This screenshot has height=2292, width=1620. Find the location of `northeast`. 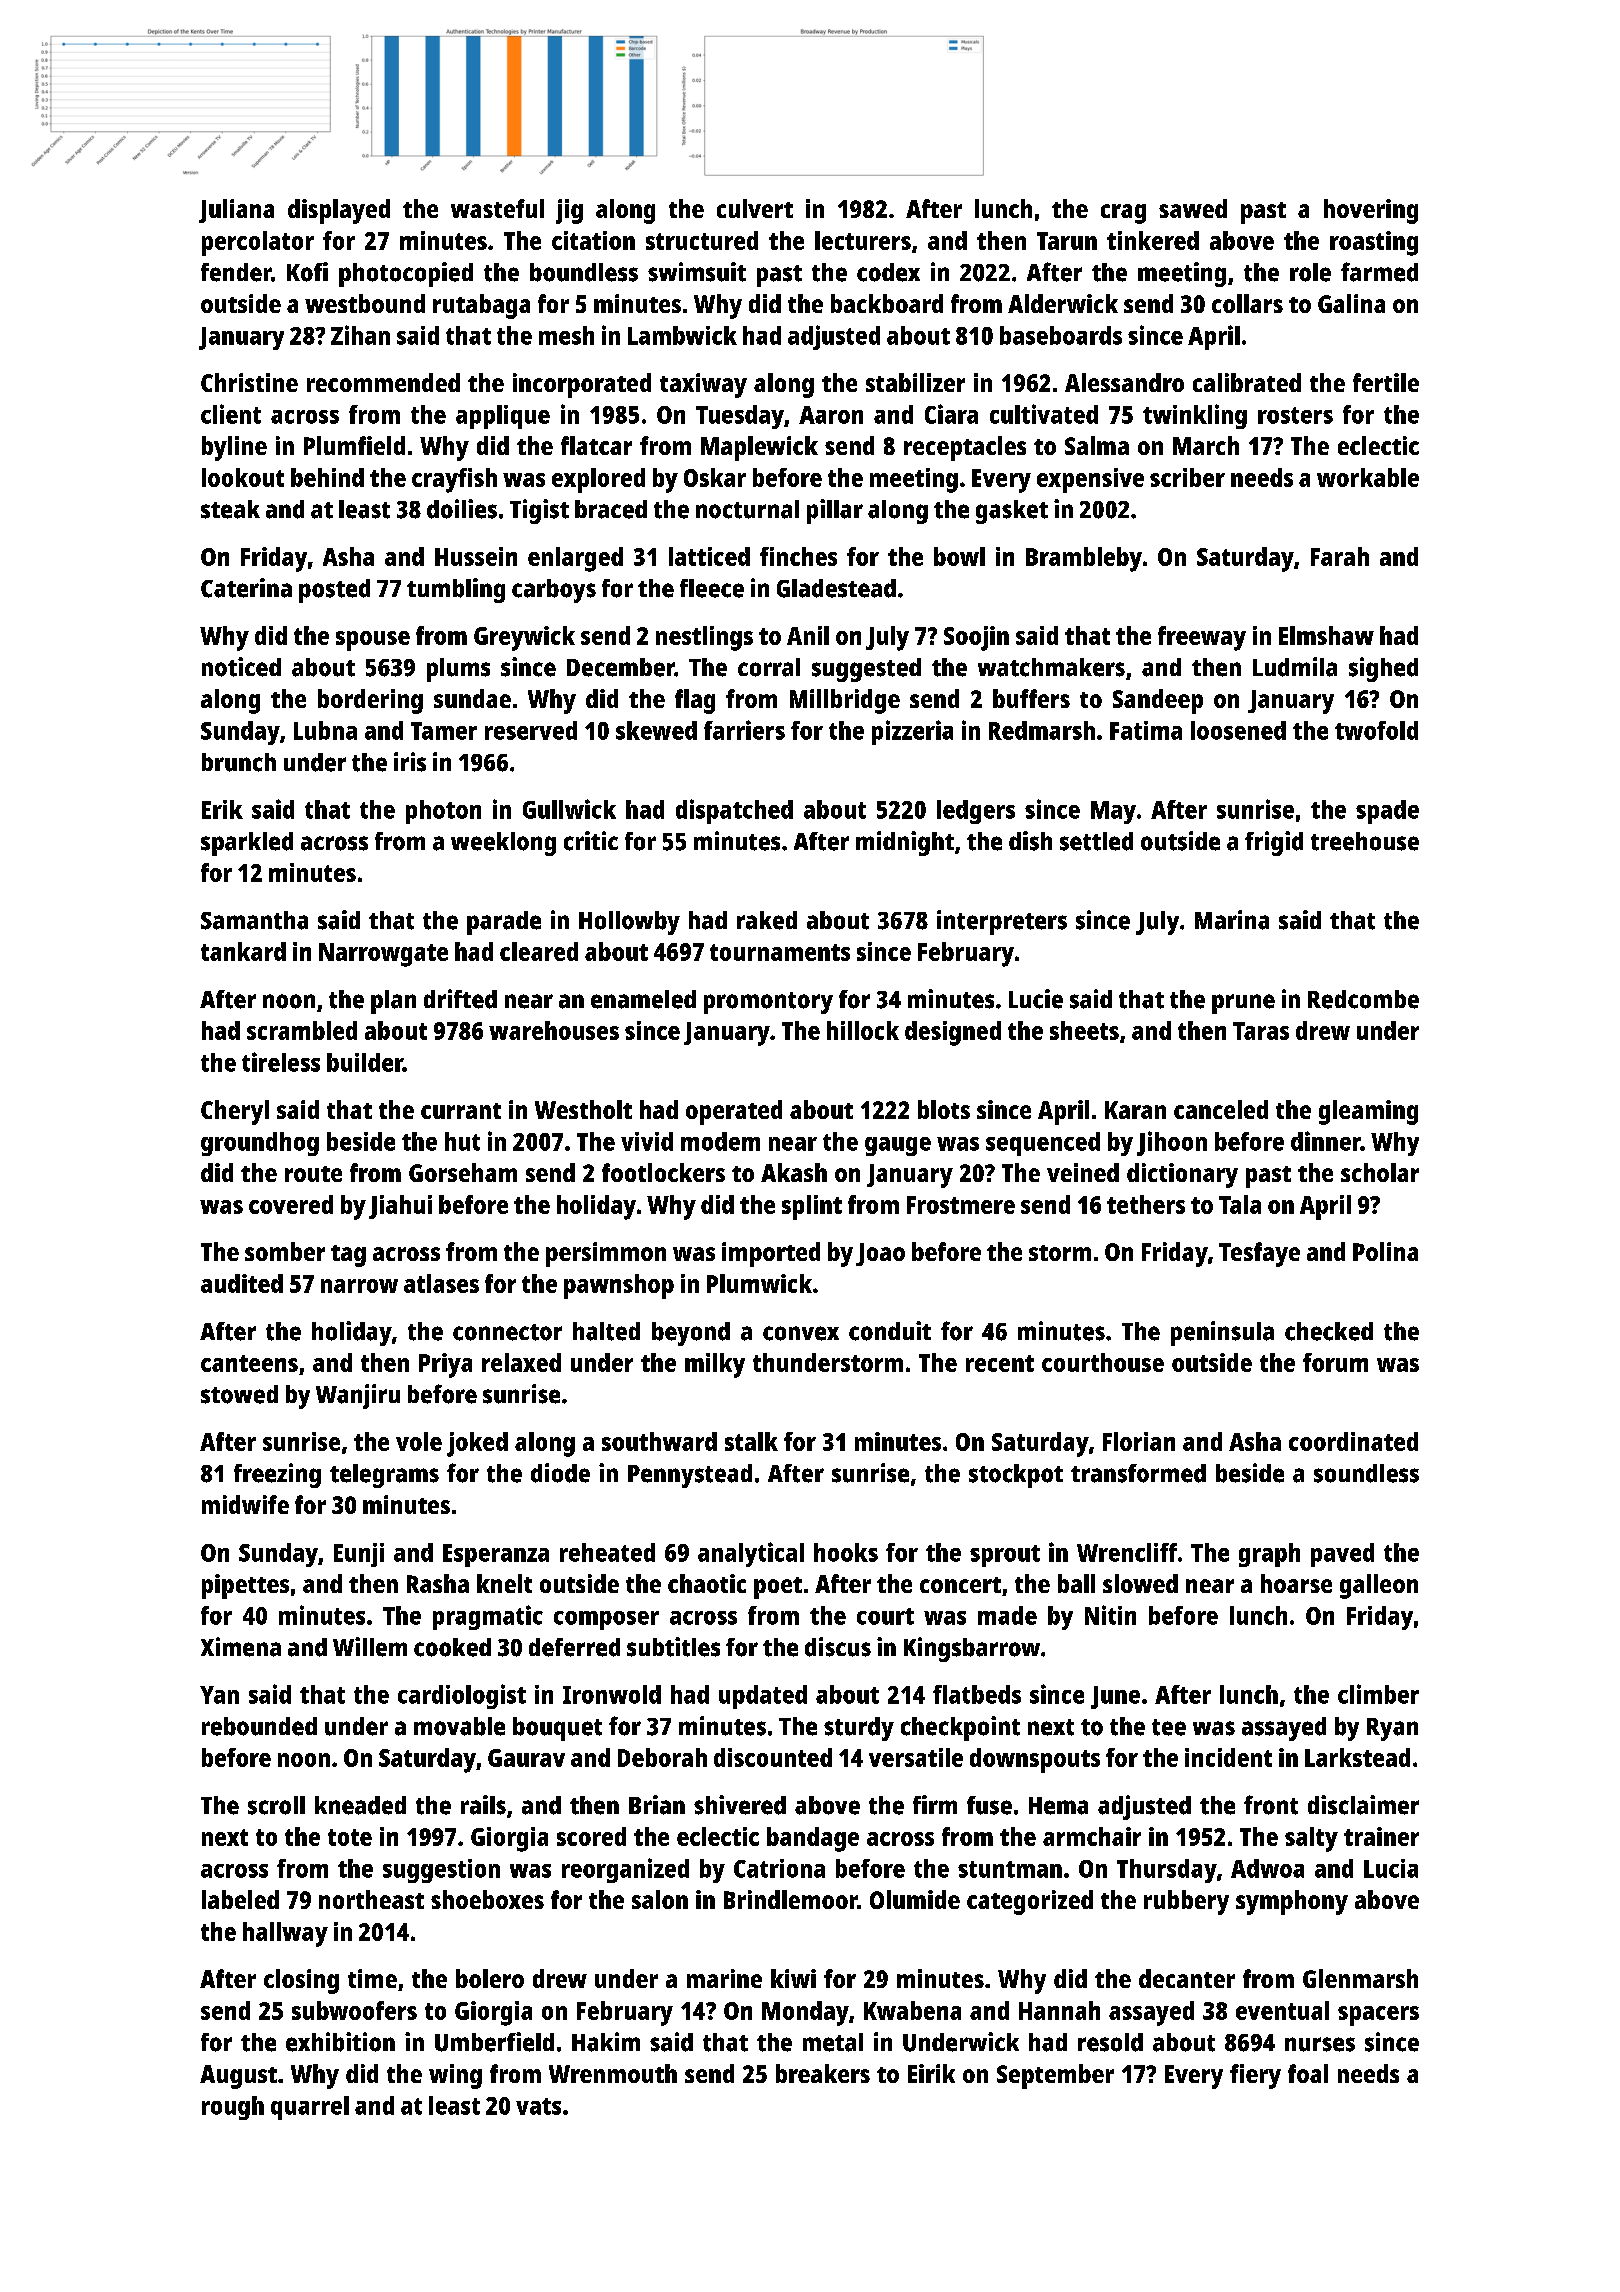

northeast is located at coordinates (371, 1899).
